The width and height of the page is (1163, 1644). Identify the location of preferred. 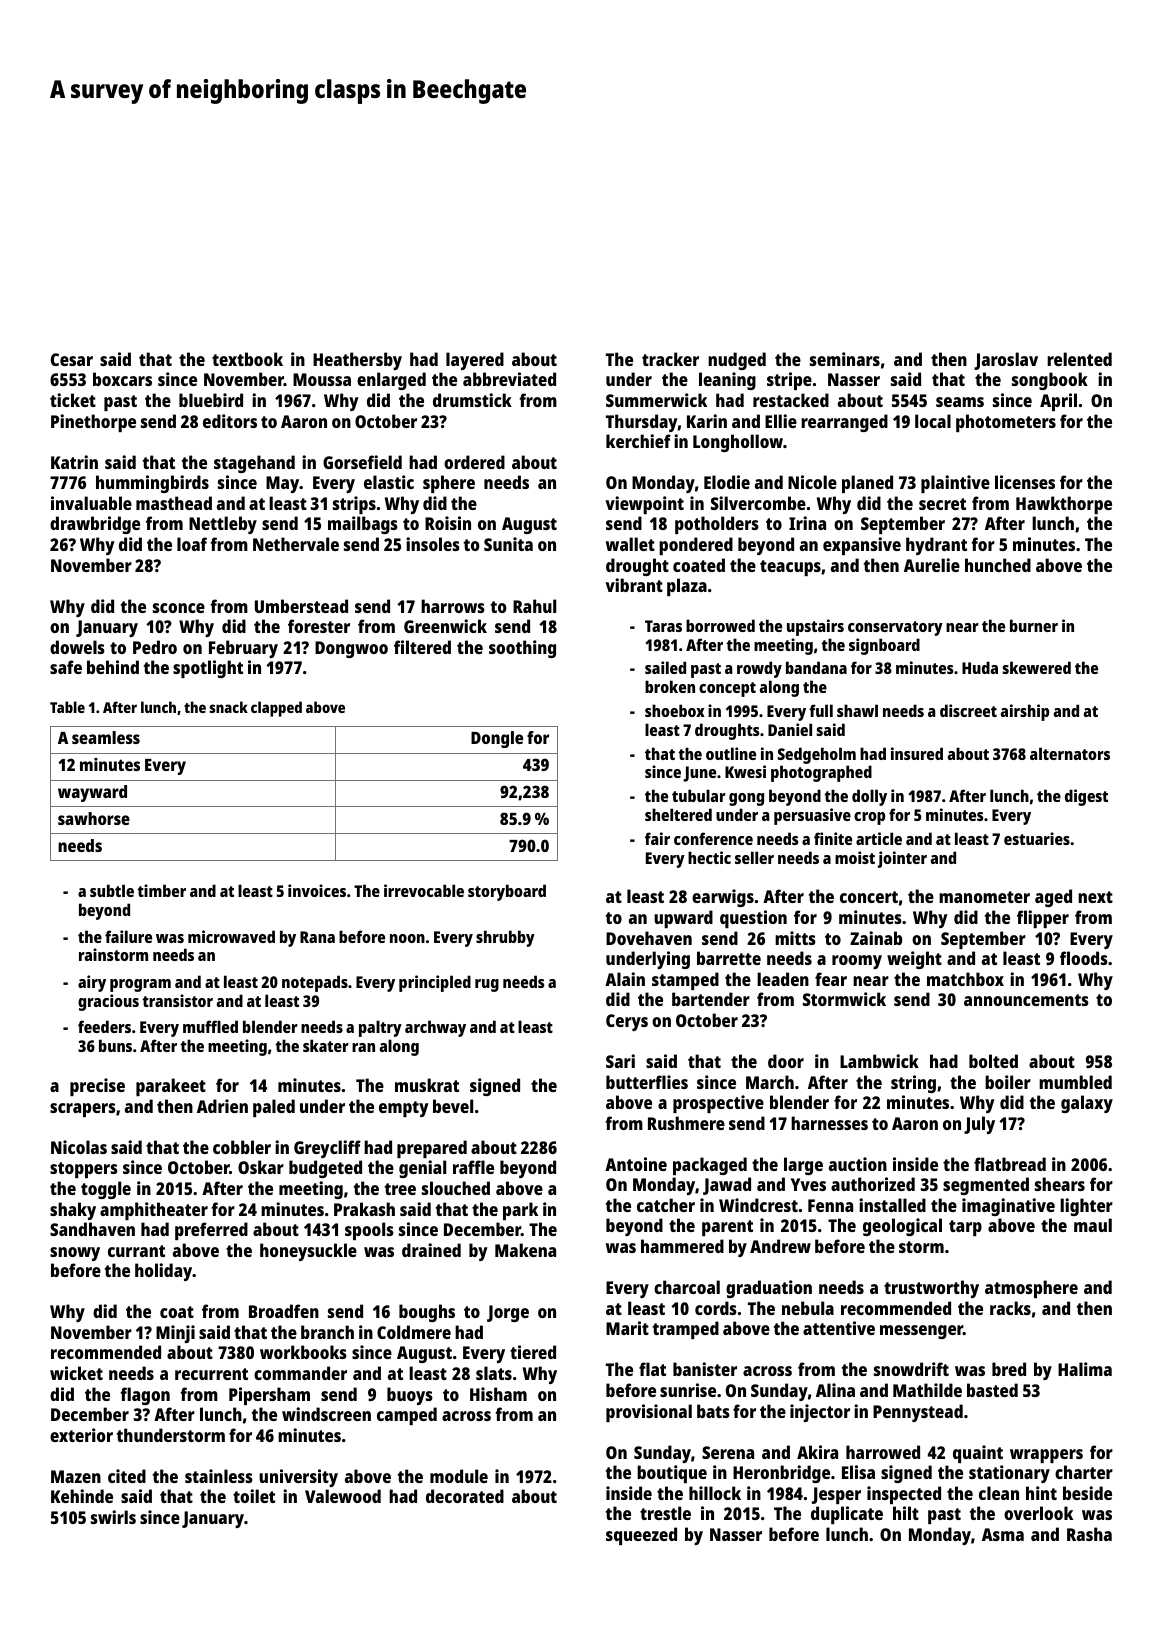
(211, 1231).
